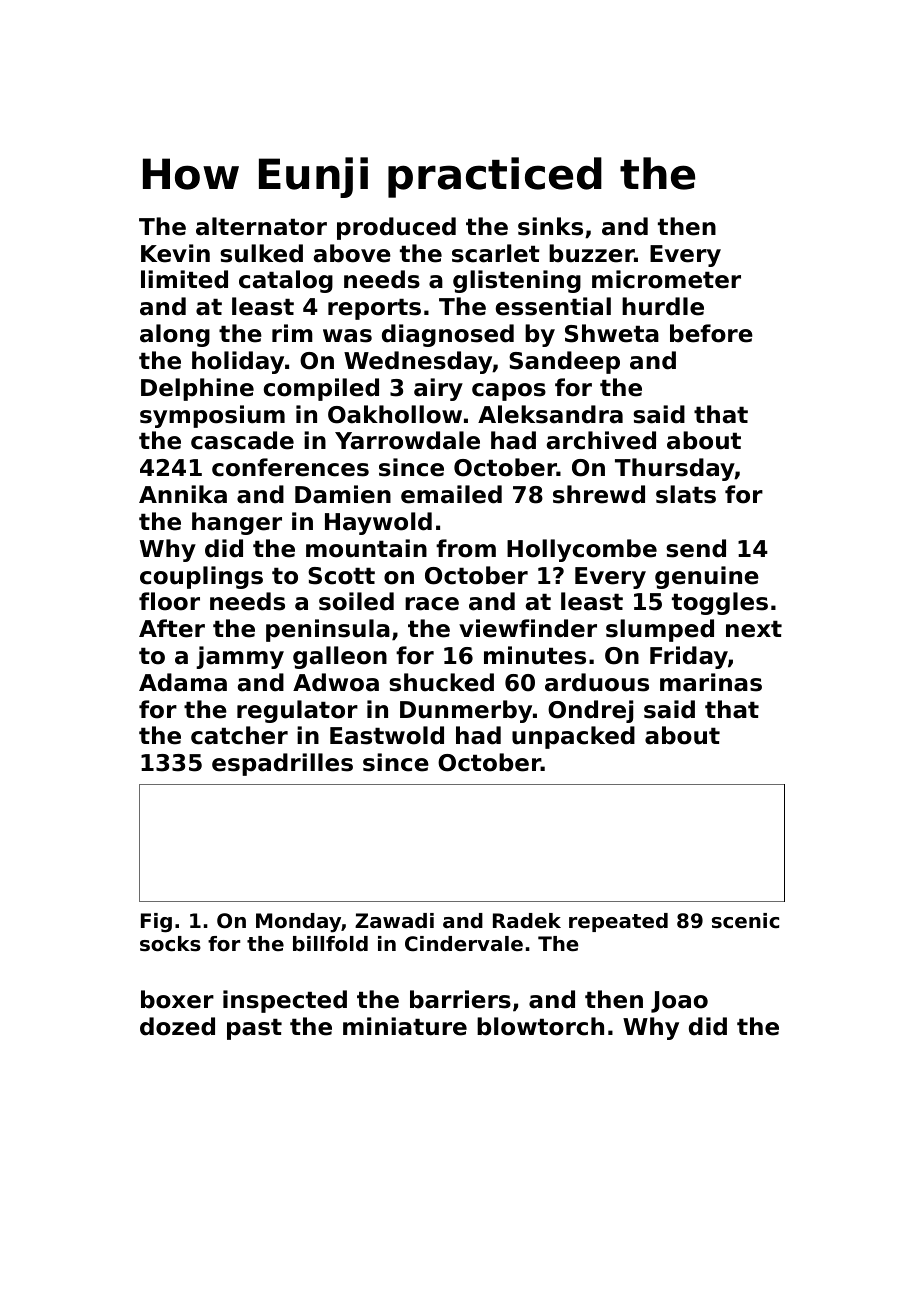  What do you see at coordinates (550, 226) in the document?
I see `sinks` at bounding box center [550, 226].
